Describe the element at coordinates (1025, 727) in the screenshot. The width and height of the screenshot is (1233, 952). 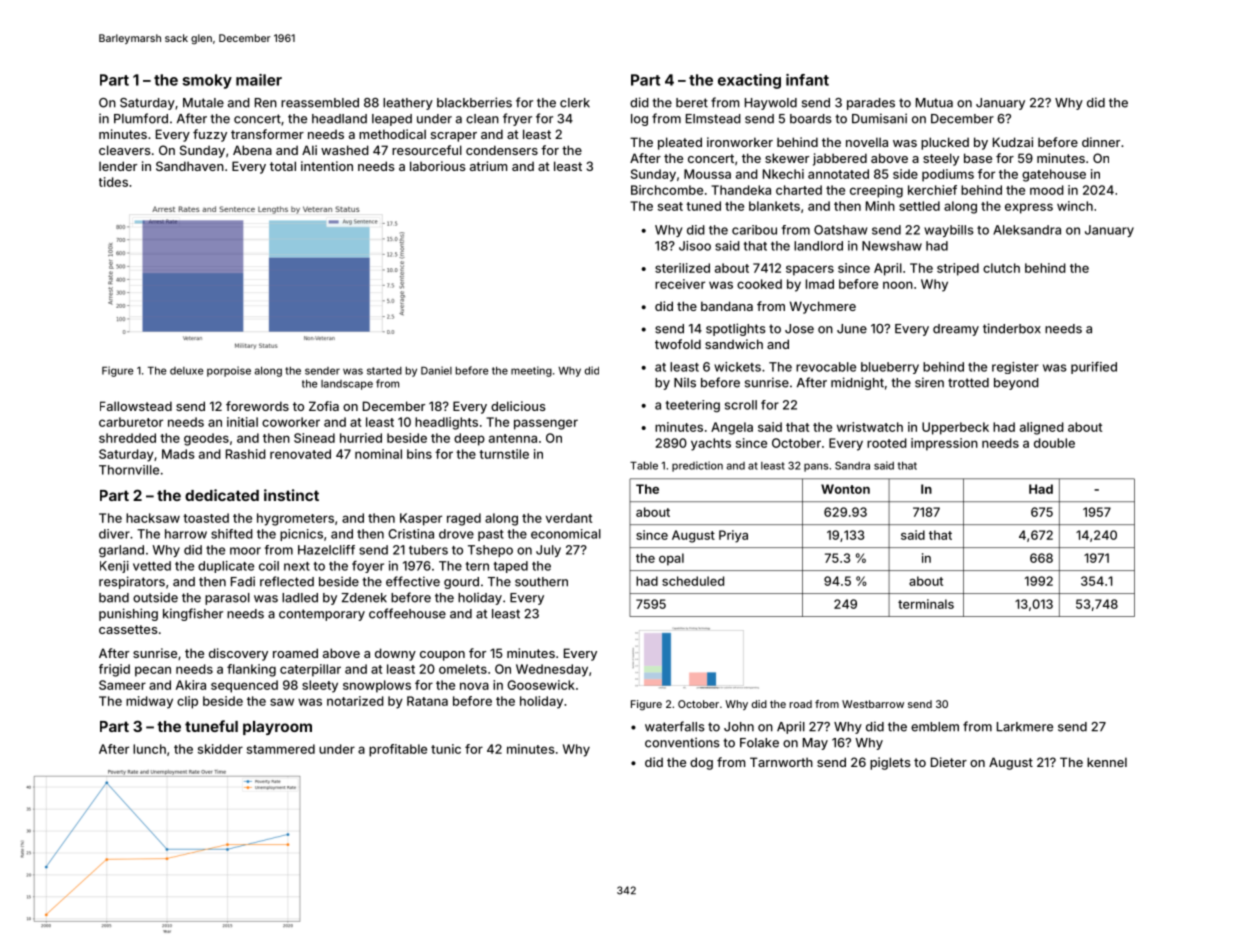
I see `Larkmere` at that location.
